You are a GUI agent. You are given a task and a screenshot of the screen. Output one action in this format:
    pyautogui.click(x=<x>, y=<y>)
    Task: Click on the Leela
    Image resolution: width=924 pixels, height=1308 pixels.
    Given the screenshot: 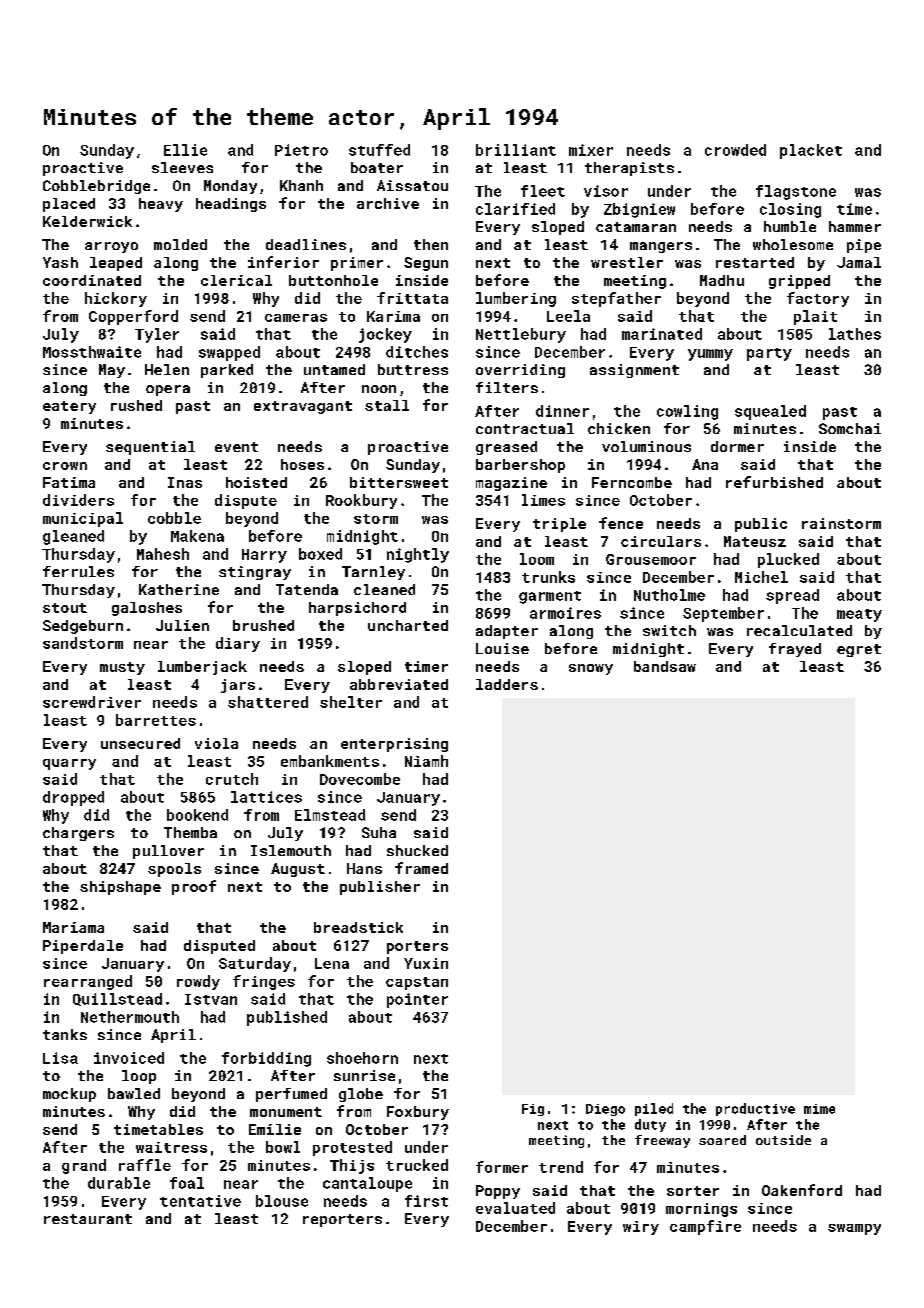 What is the action you would take?
    pyautogui.click(x=568, y=316)
